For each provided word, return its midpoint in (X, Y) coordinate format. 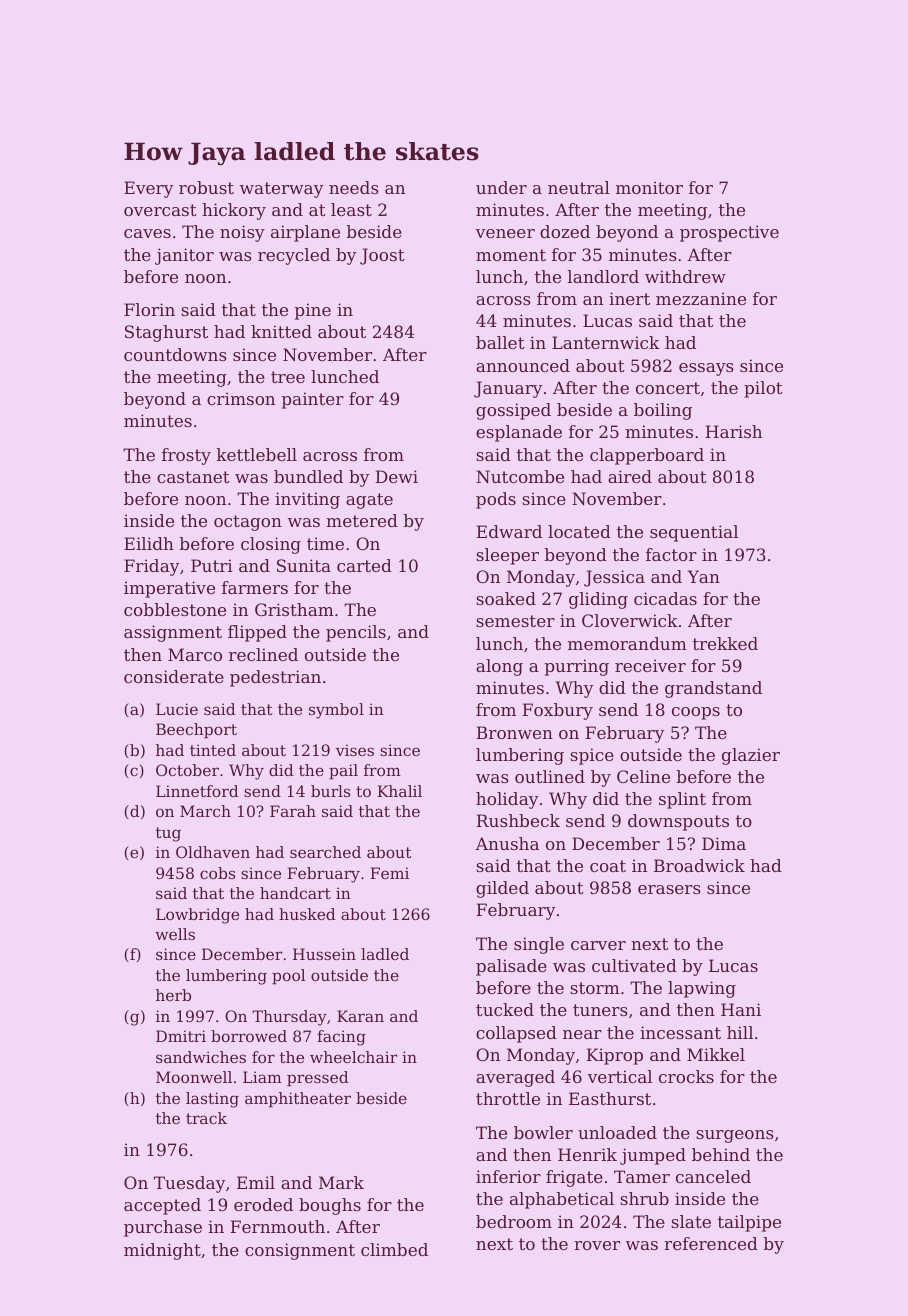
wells (175, 934)
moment (511, 255)
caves (147, 233)
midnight (162, 1251)
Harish (733, 431)
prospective (729, 233)
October (187, 770)
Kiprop (614, 1056)
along (499, 667)
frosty (186, 456)
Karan (360, 1016)
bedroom (514, 1221)
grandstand (713, 689)
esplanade (519, 433)
